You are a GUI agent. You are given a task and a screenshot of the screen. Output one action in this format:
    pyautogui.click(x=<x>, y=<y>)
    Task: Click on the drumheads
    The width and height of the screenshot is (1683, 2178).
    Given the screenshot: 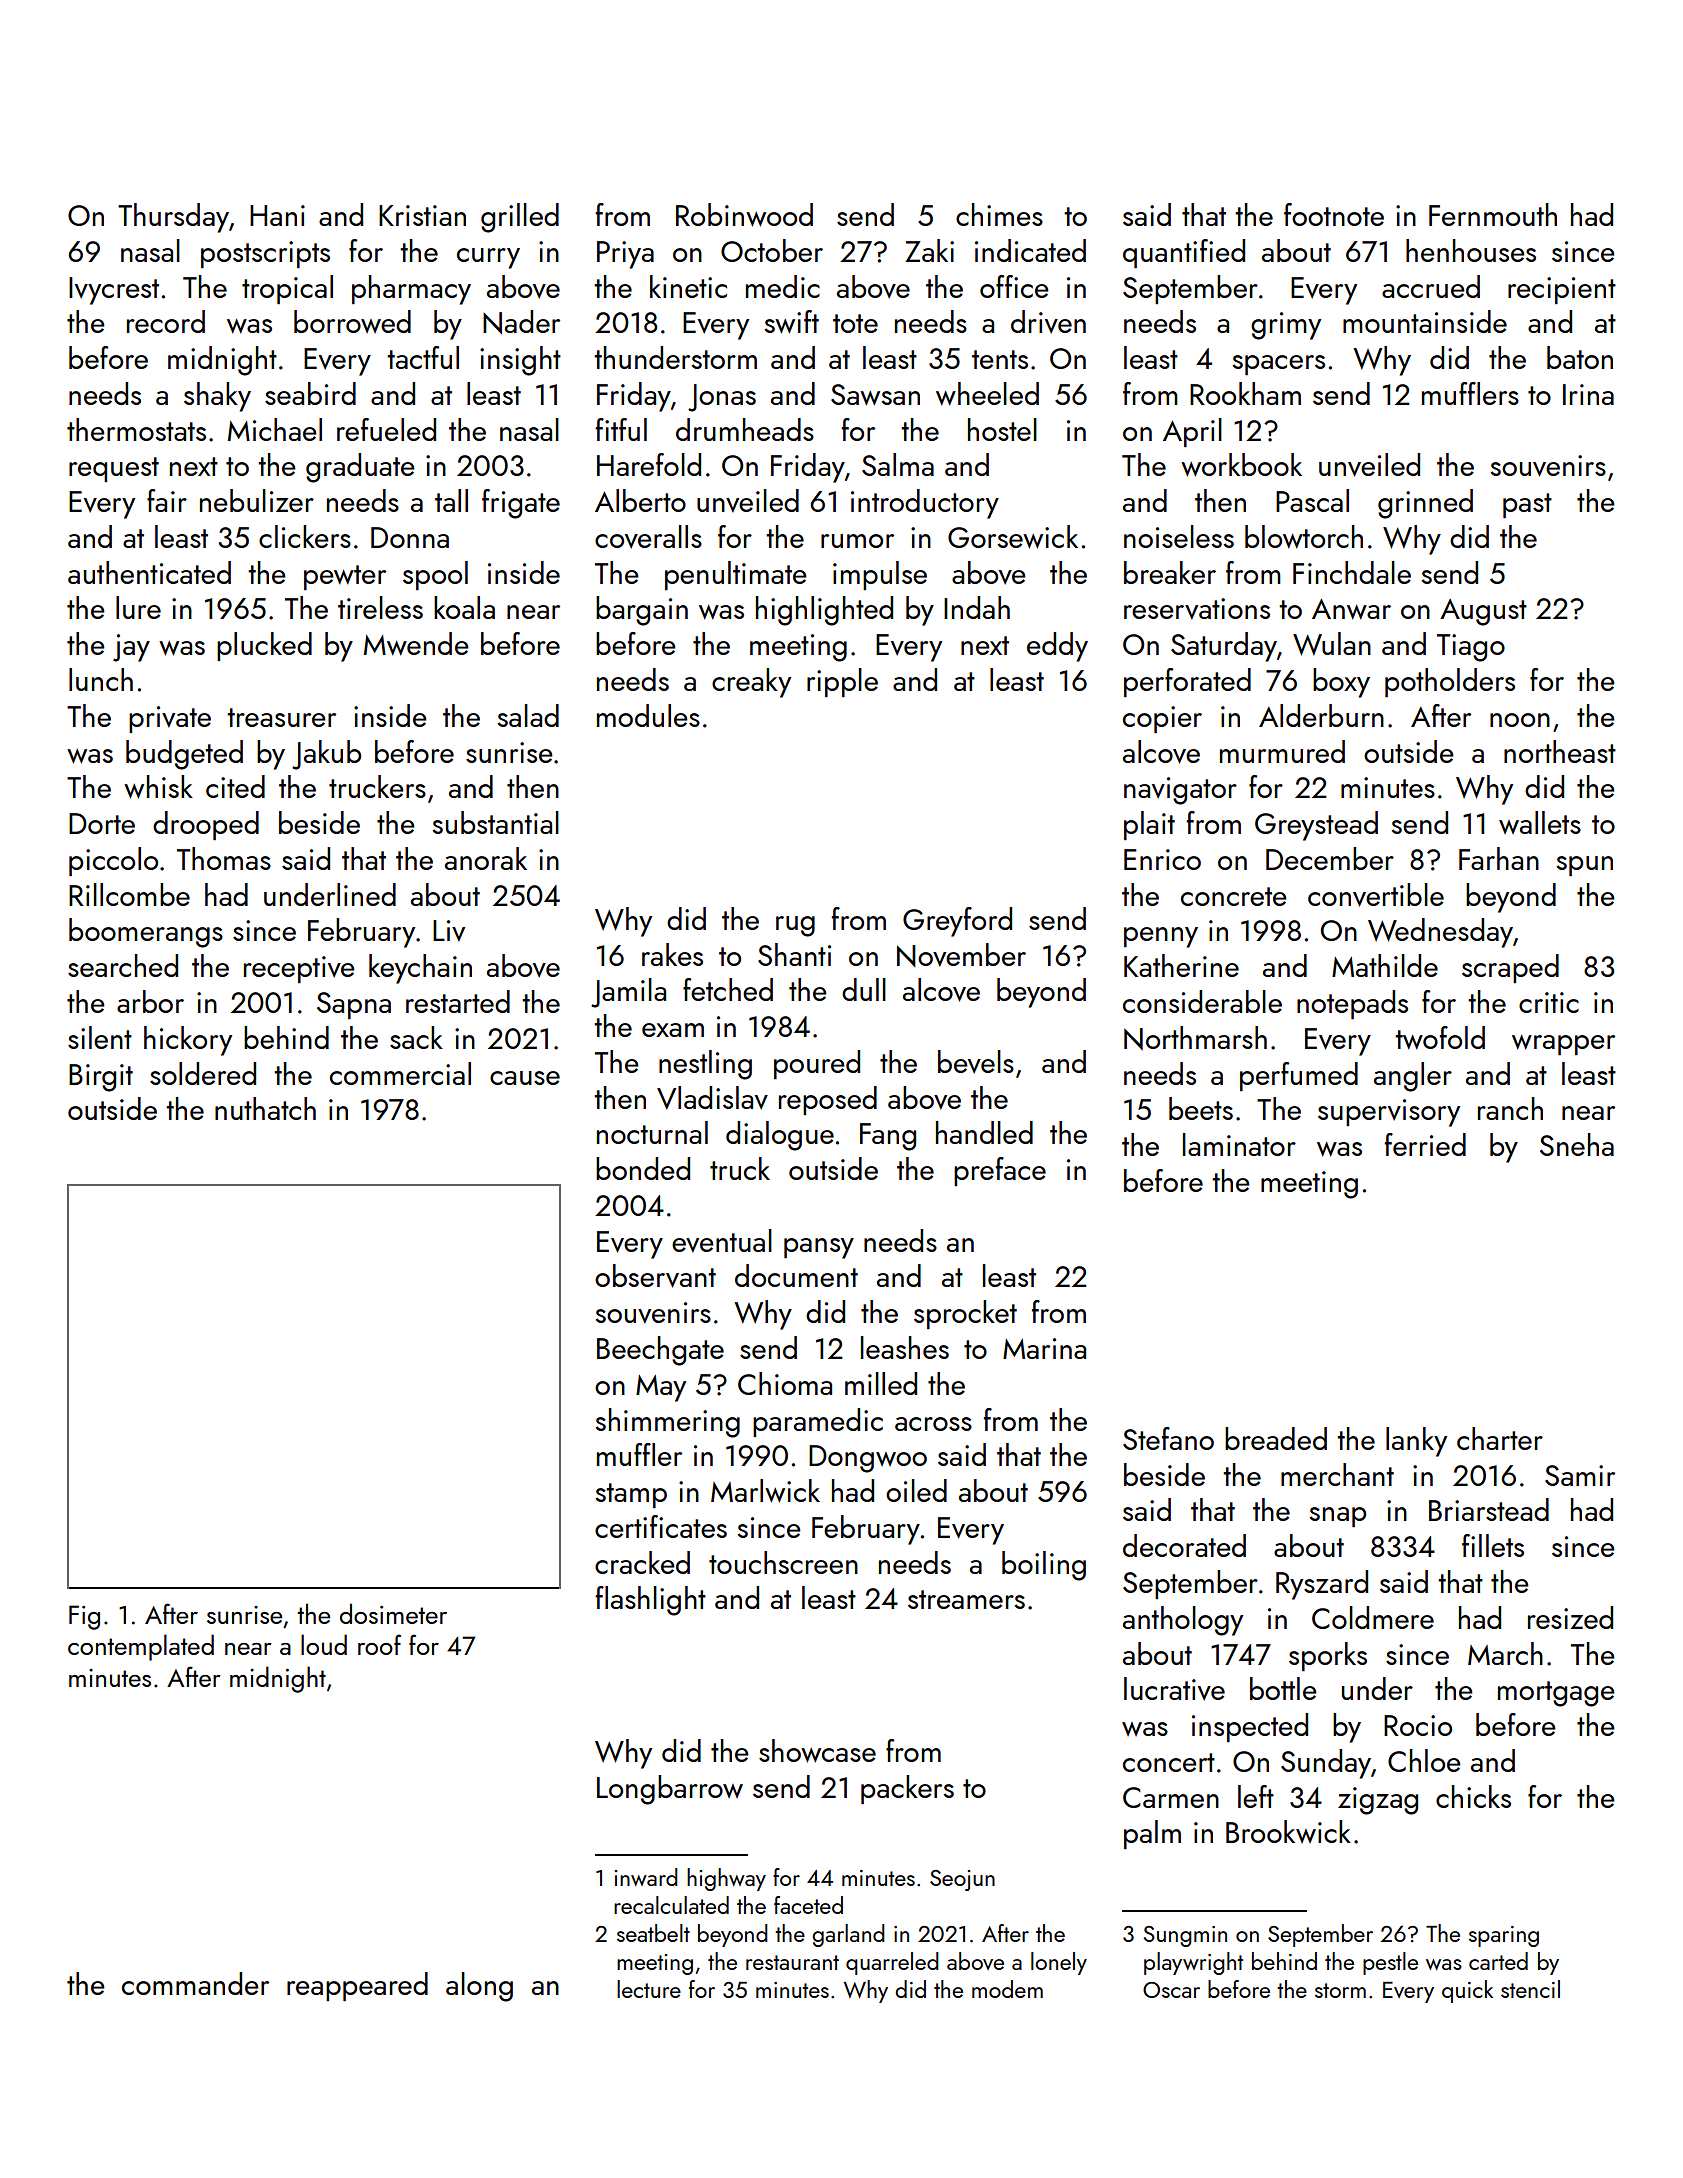 What is the action you would take?
    pyautogui.click(x=745, y=429)
